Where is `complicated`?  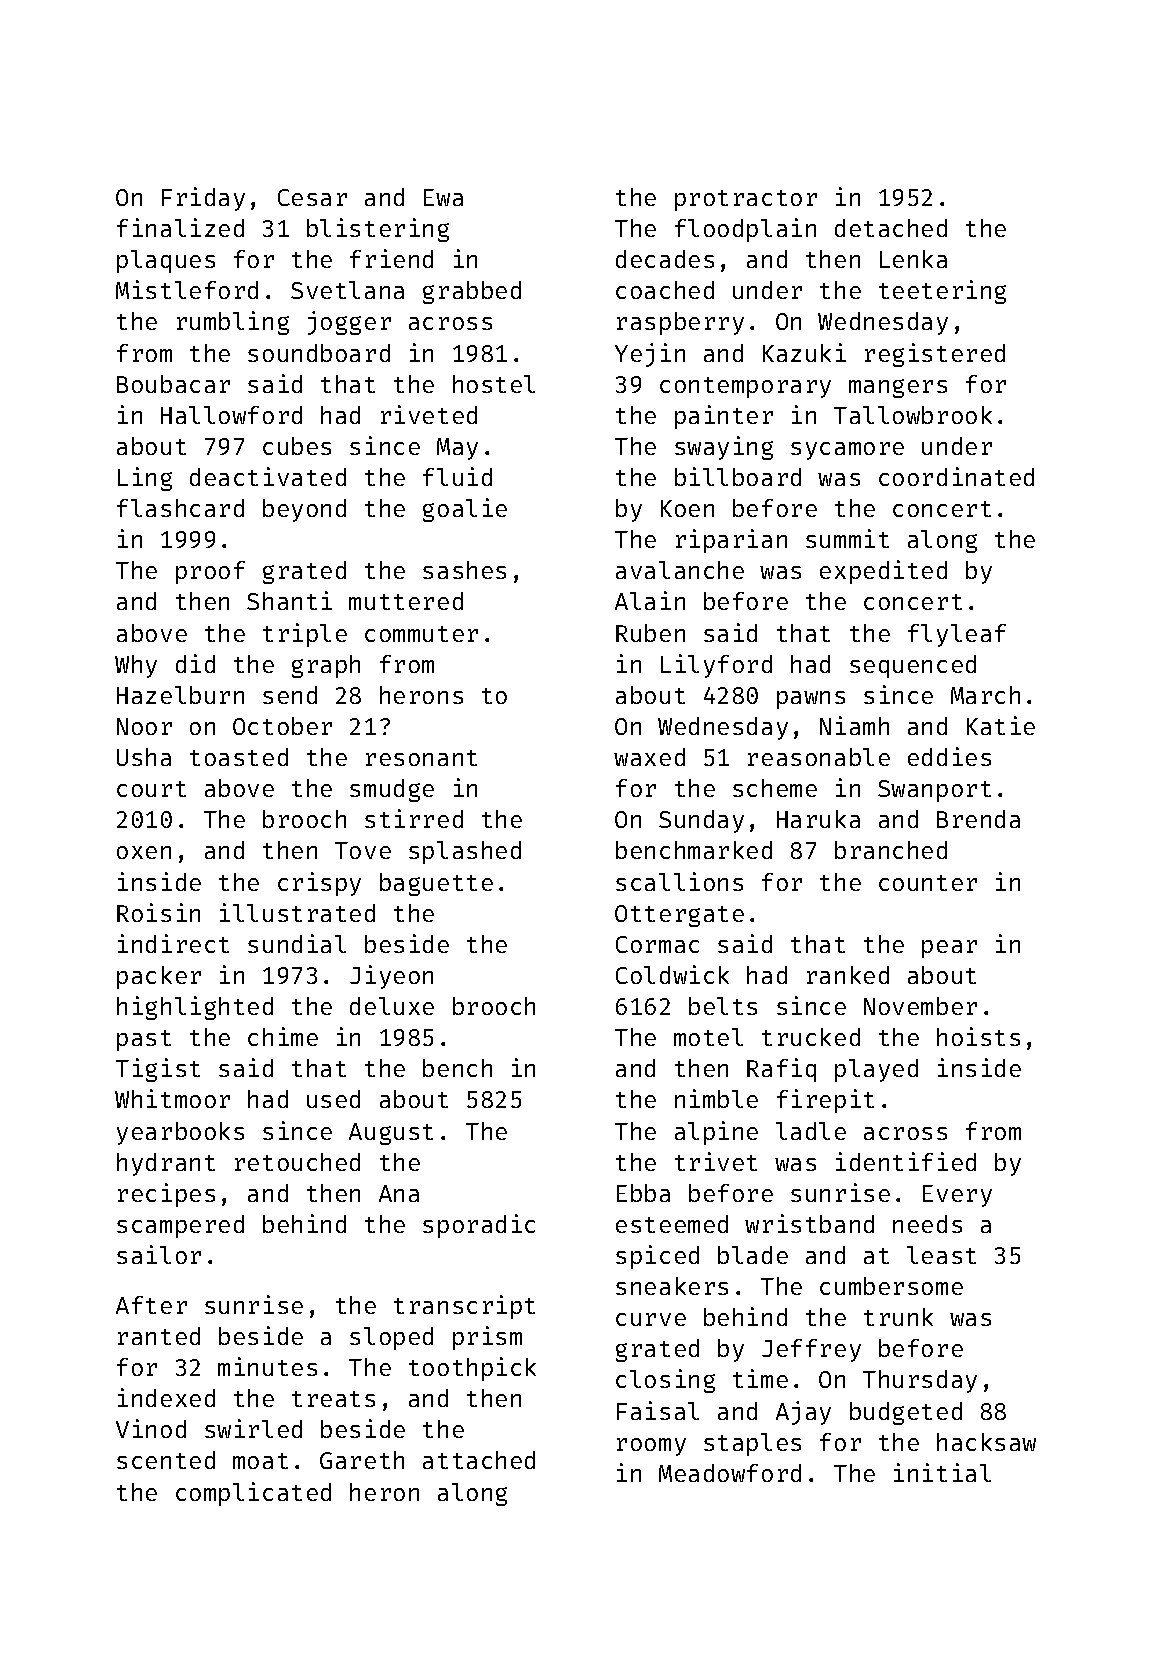 complicated is located at coordinates (253, 1494).
